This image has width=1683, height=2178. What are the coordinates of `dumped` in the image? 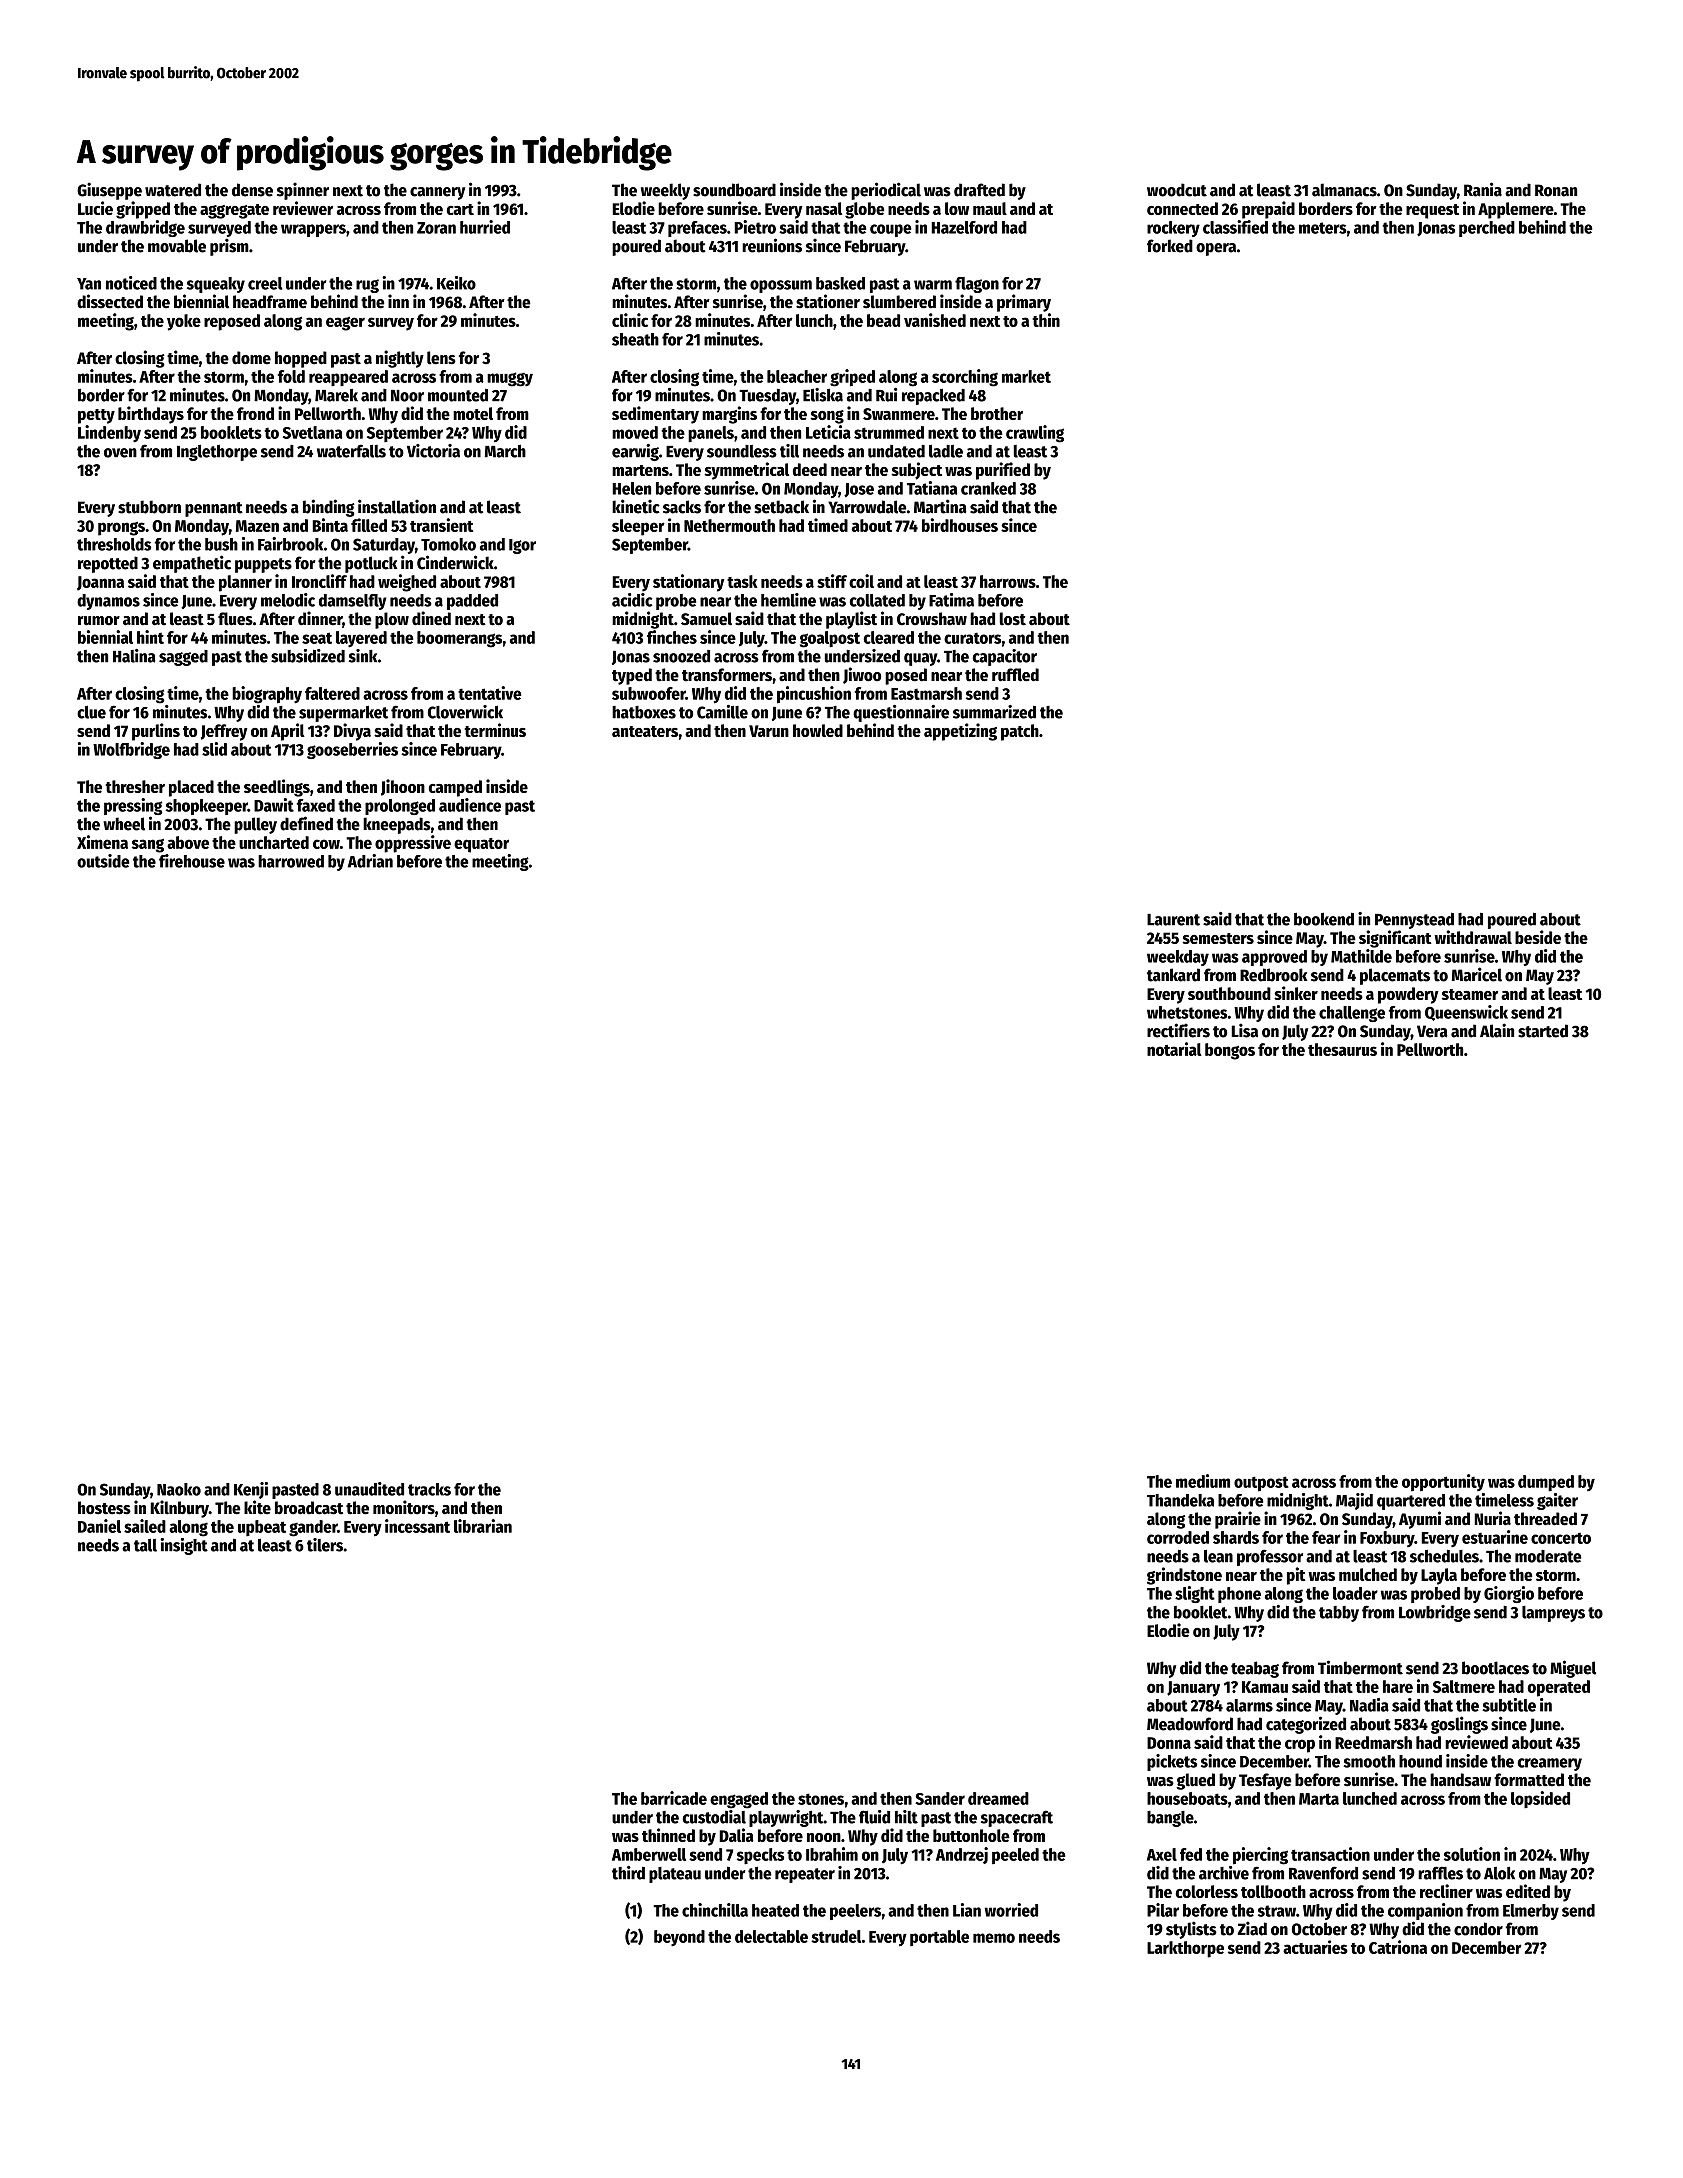 It's located at (1546, 1483).
